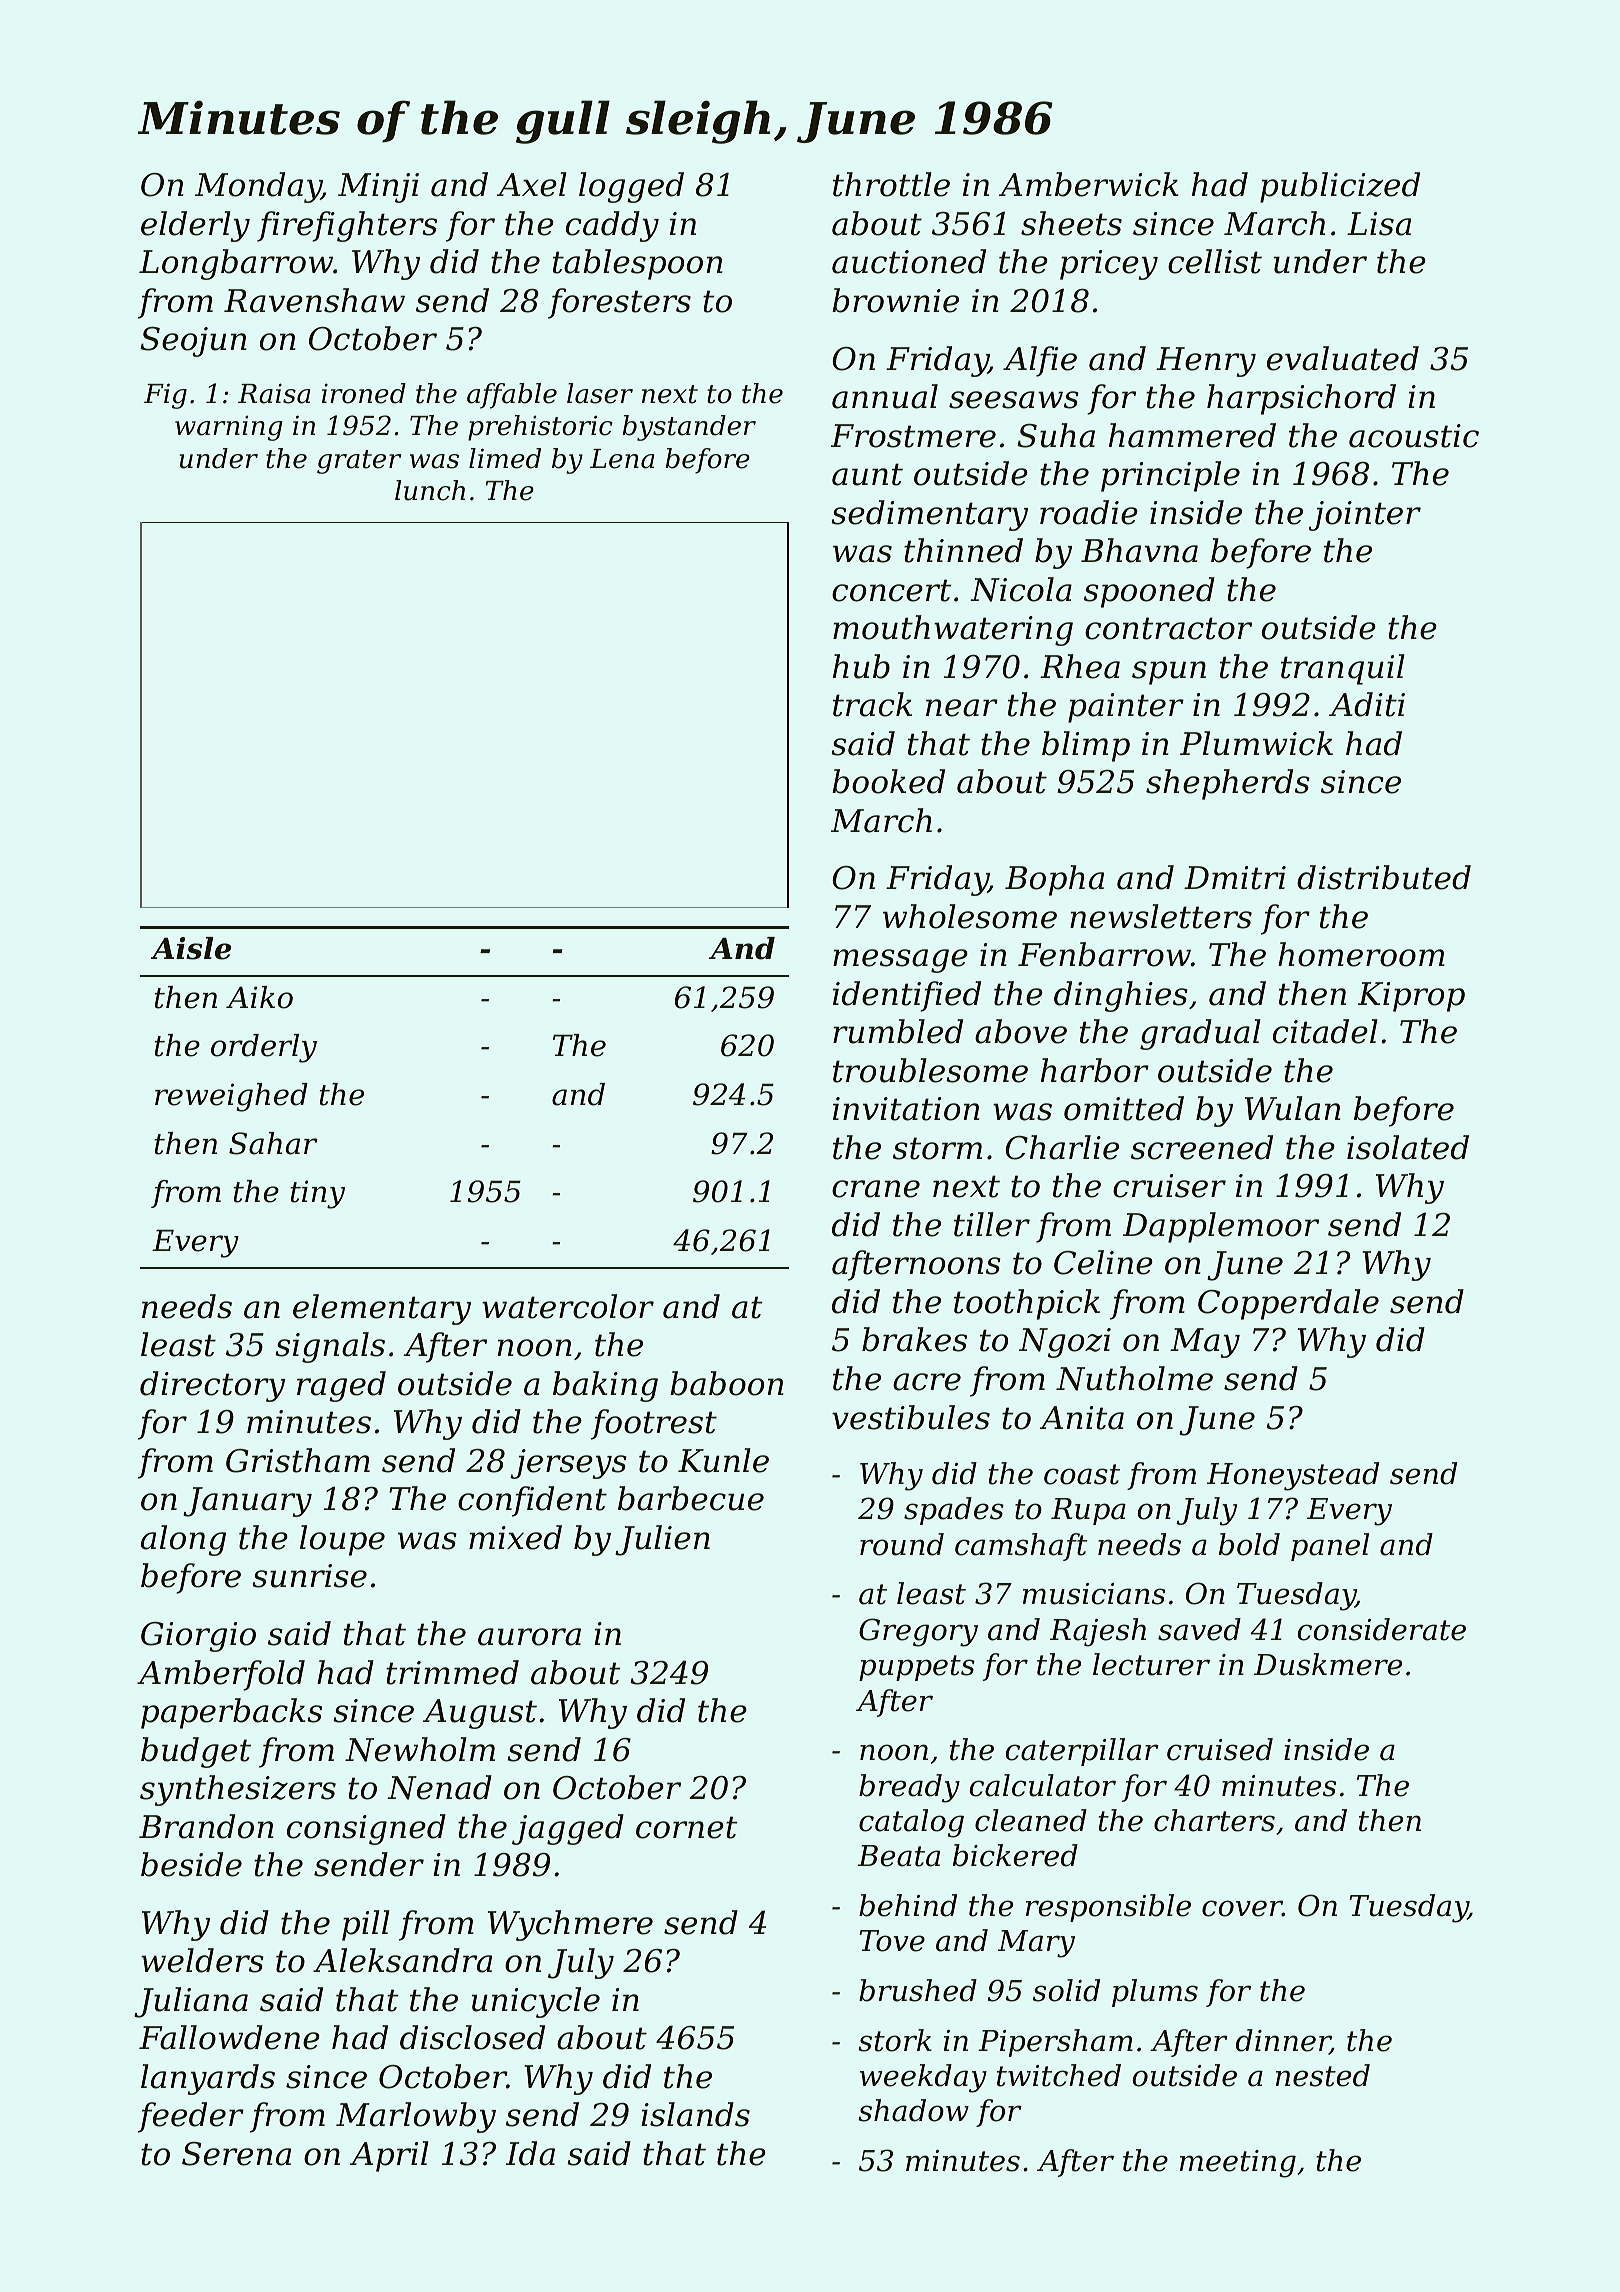 Image resolution: width=1620 pixels, height=2292 pixels. I want to click on considerate, so click(1381, 1629).
